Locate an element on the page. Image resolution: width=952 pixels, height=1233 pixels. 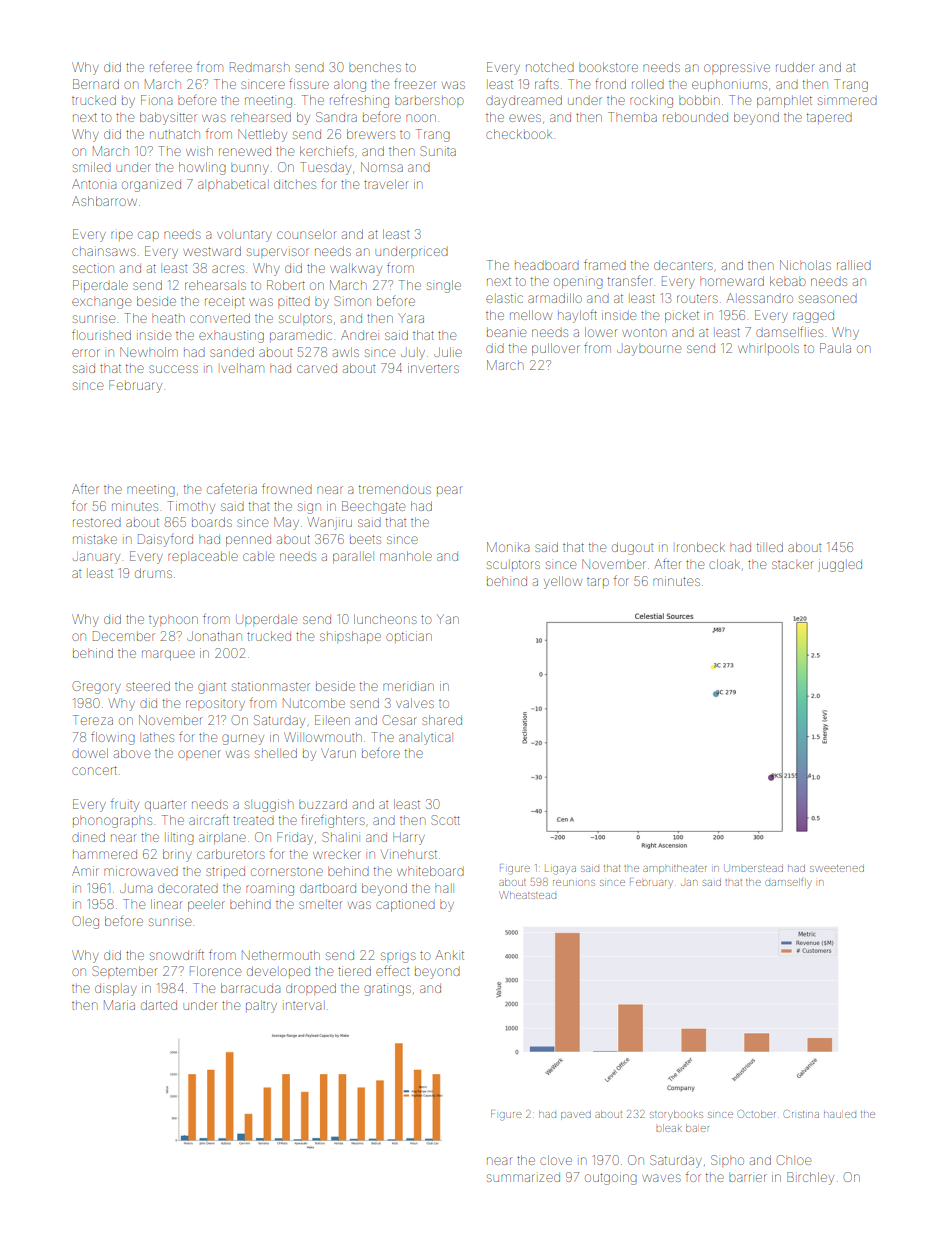
Maria is located at coordinates (119, 1005).
